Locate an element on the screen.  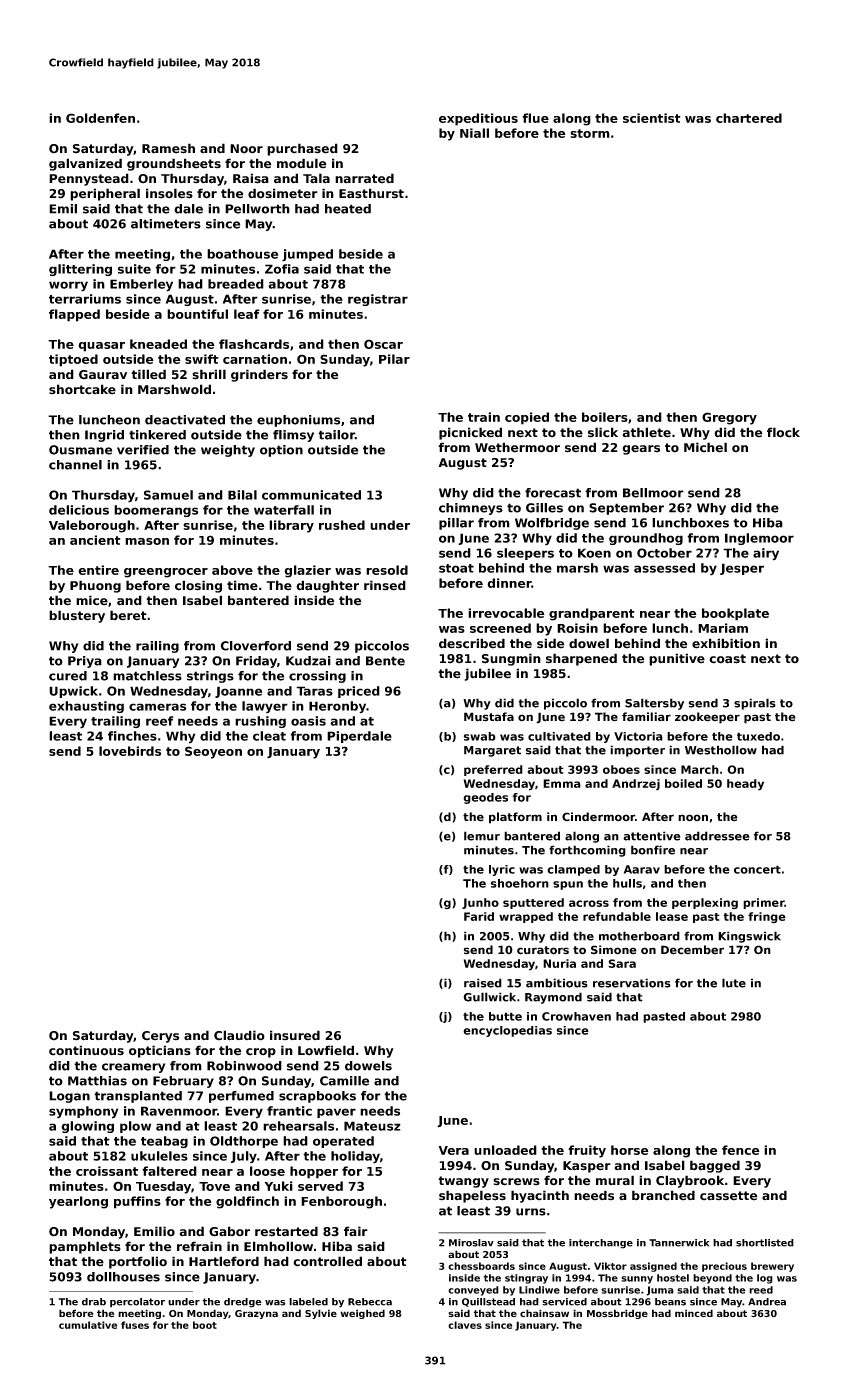
lemur is located at coordinates (482, 836).
